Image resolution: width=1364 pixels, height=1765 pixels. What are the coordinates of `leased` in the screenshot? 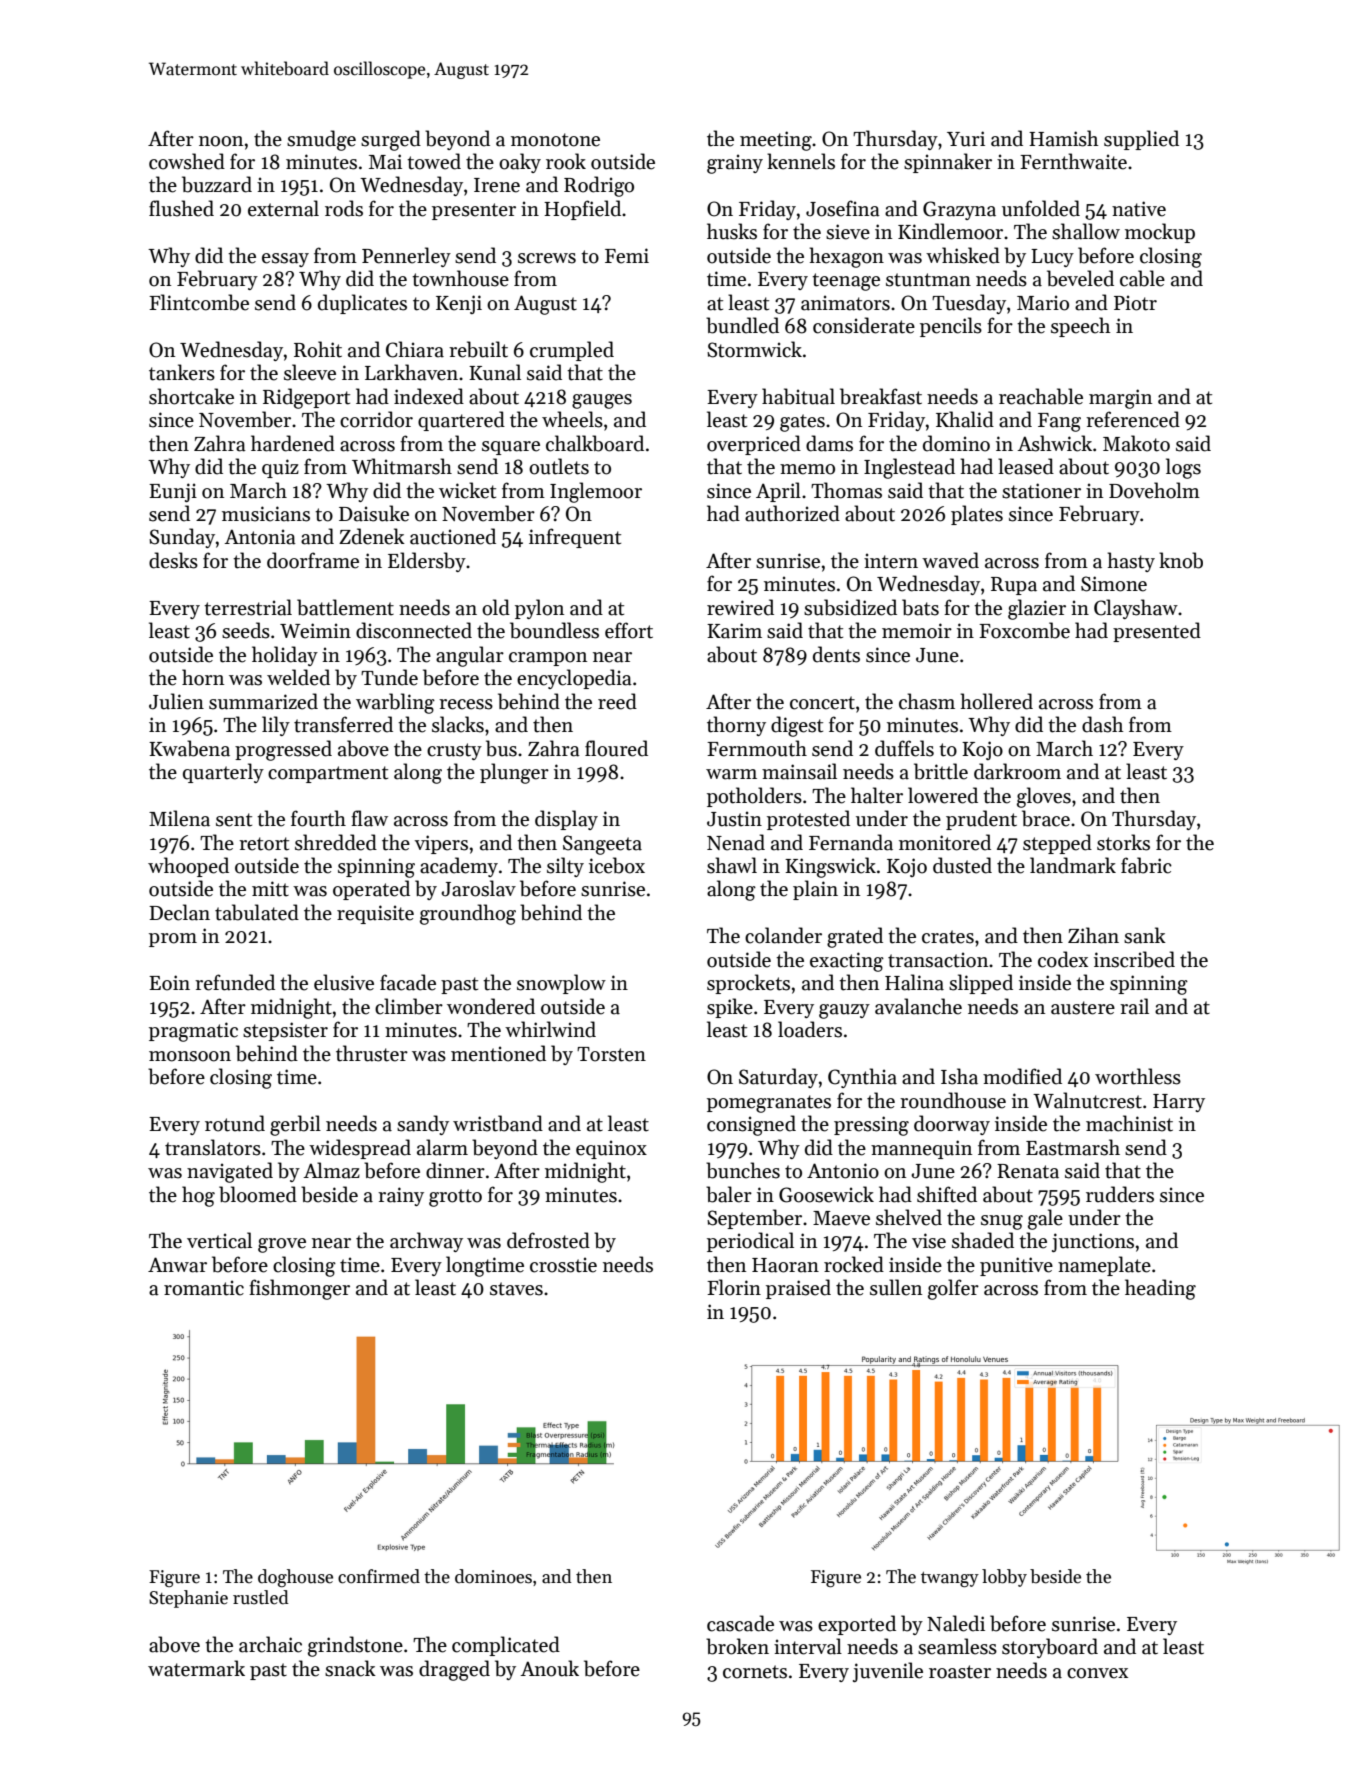 It's located at (1026, 466).
